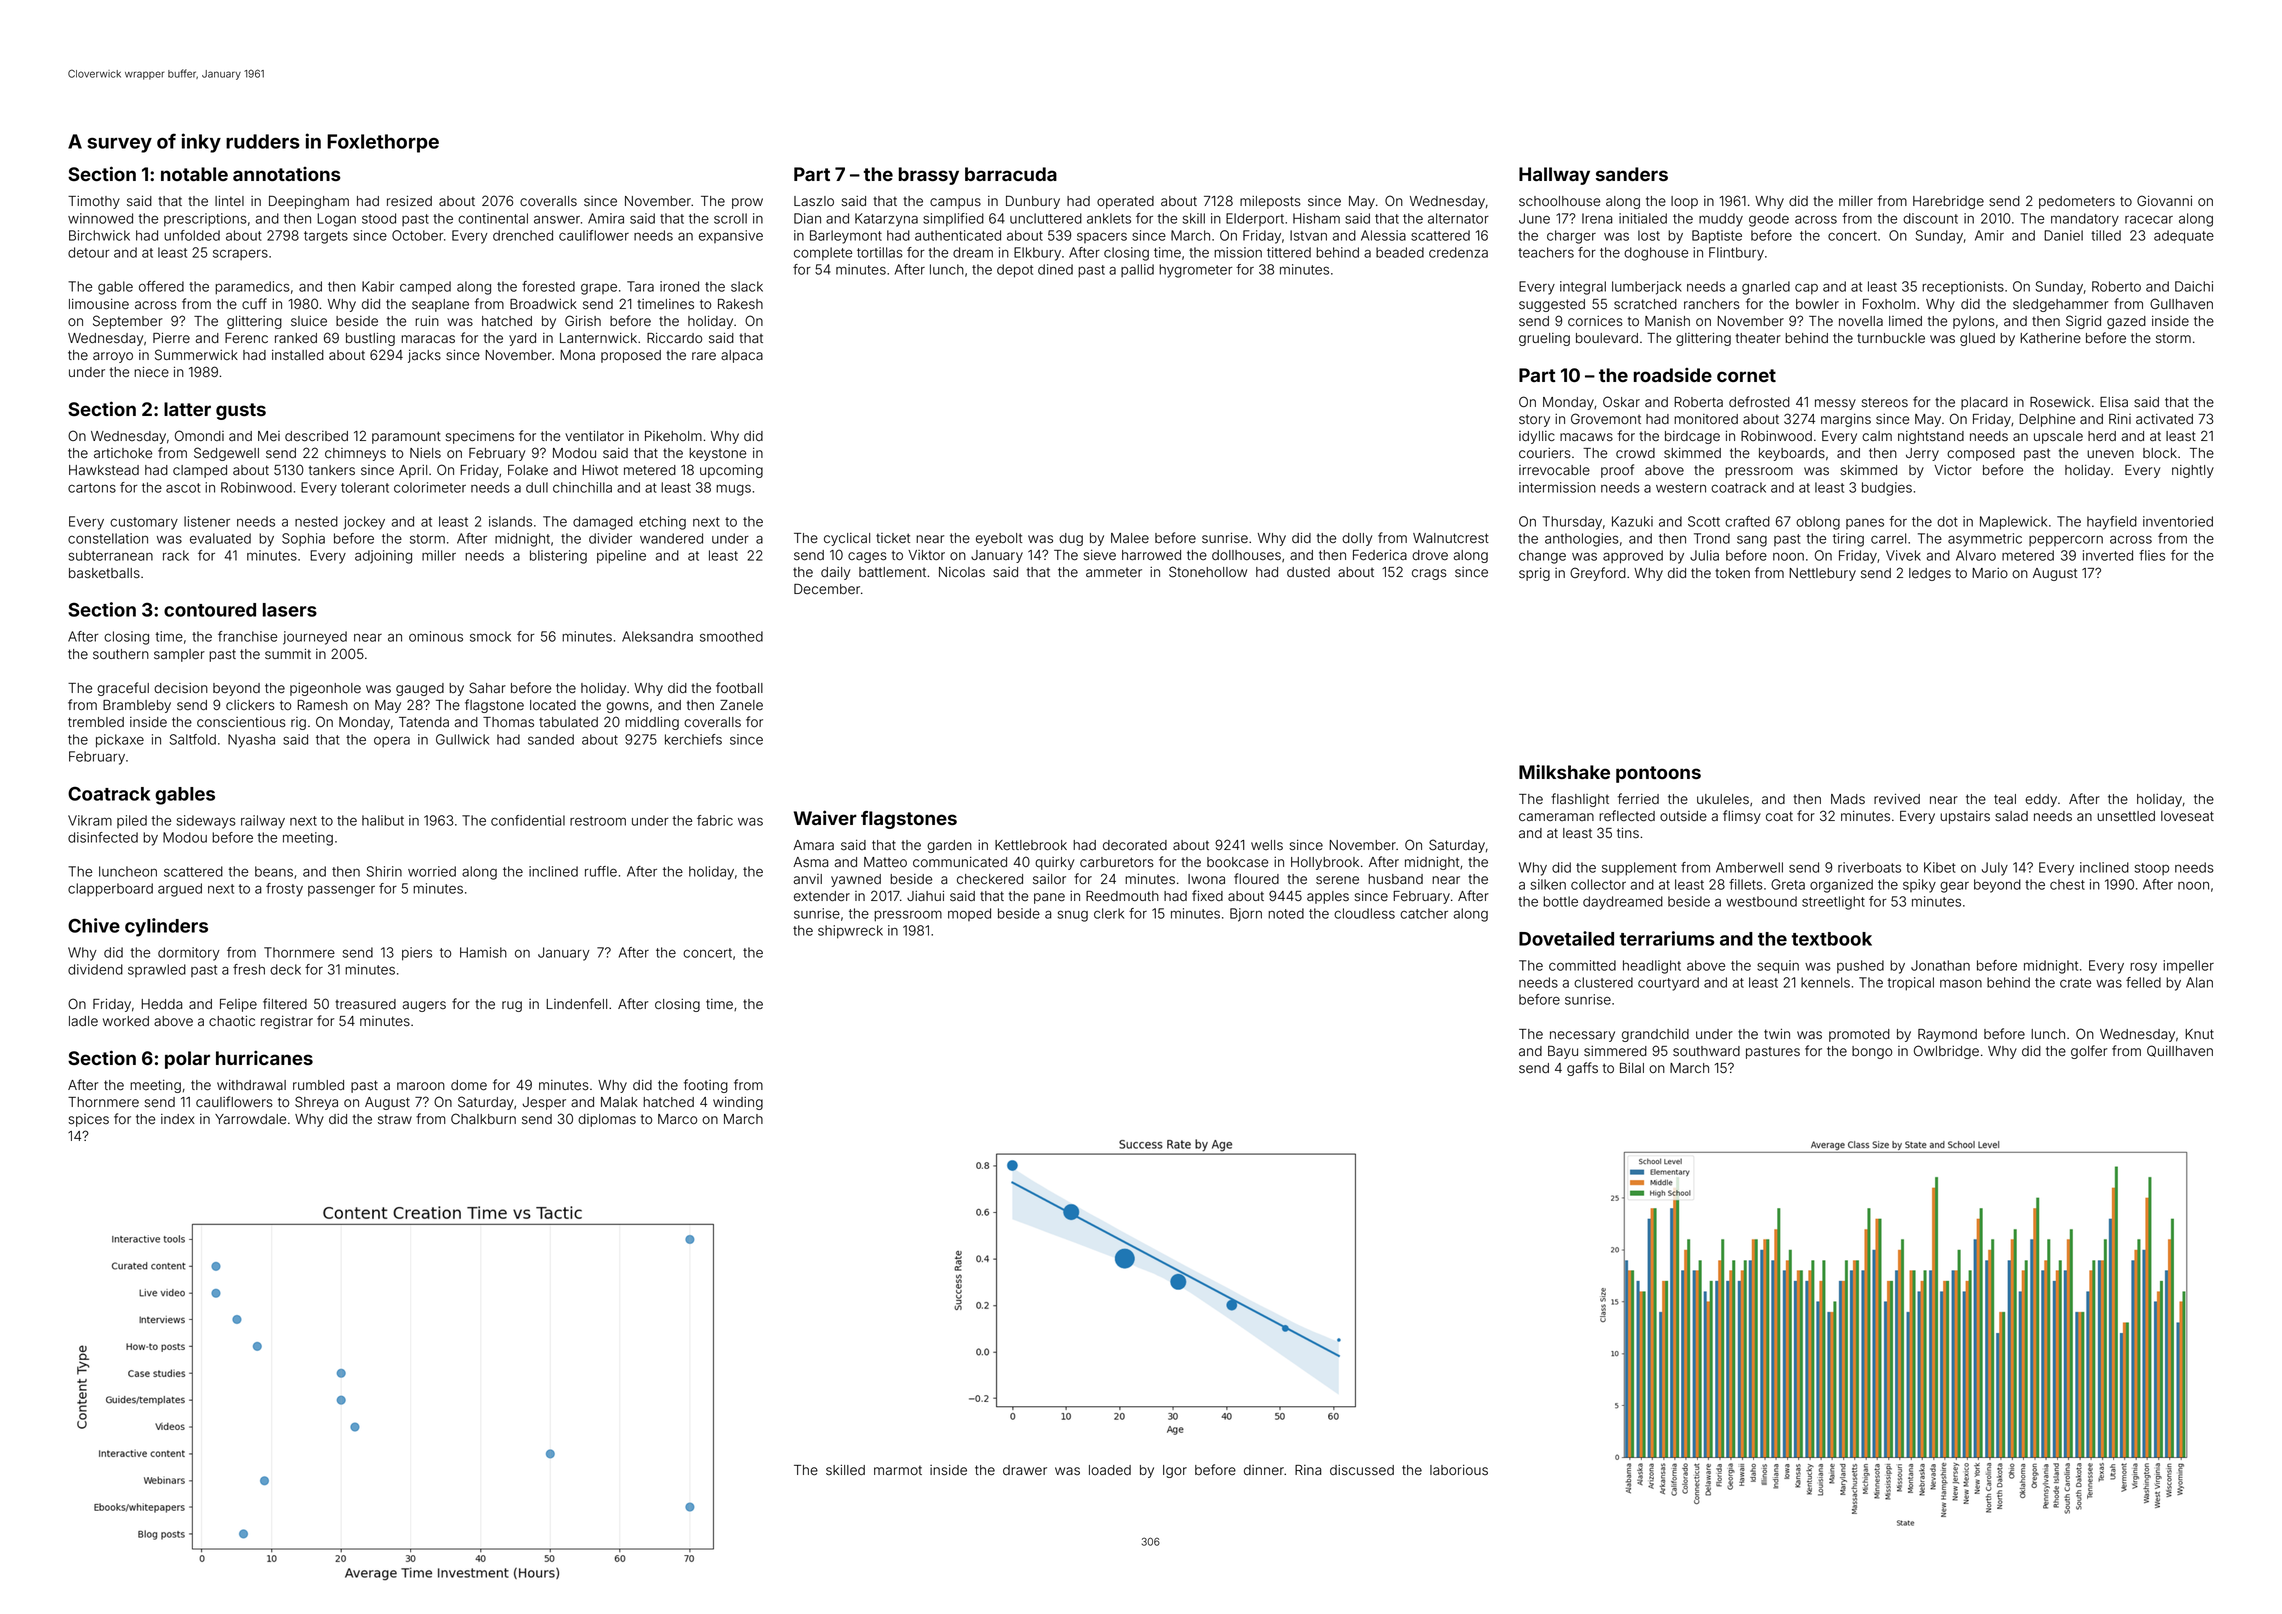  What do you see at coordinates (1632, 174) in the screenshot?
I see `sanders` at bounding box center [1632, 174].
